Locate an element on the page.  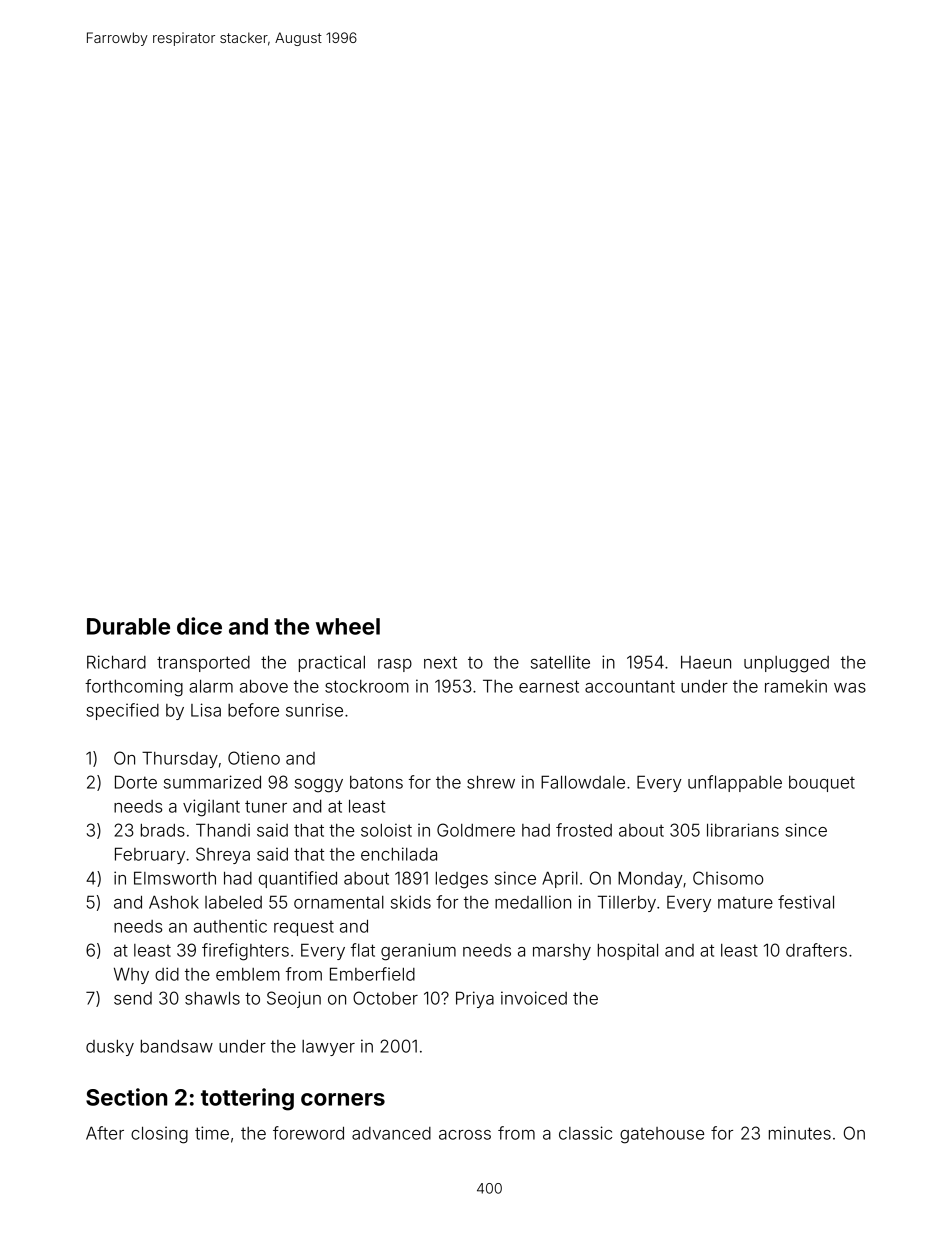
Thandi is located at coordinates (223, 830).
